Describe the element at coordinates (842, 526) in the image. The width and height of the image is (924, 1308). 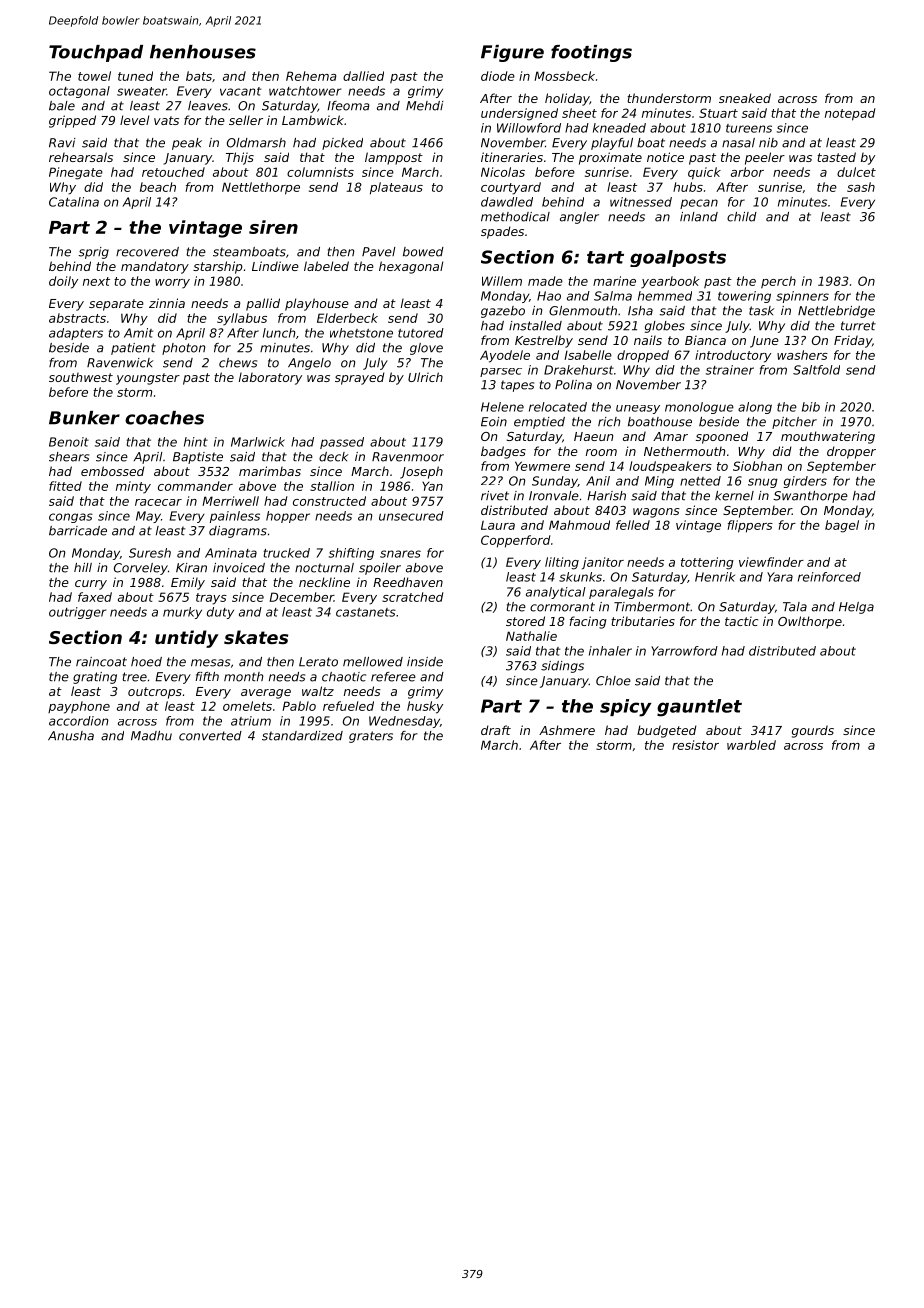
I see `bagel` at that location.
